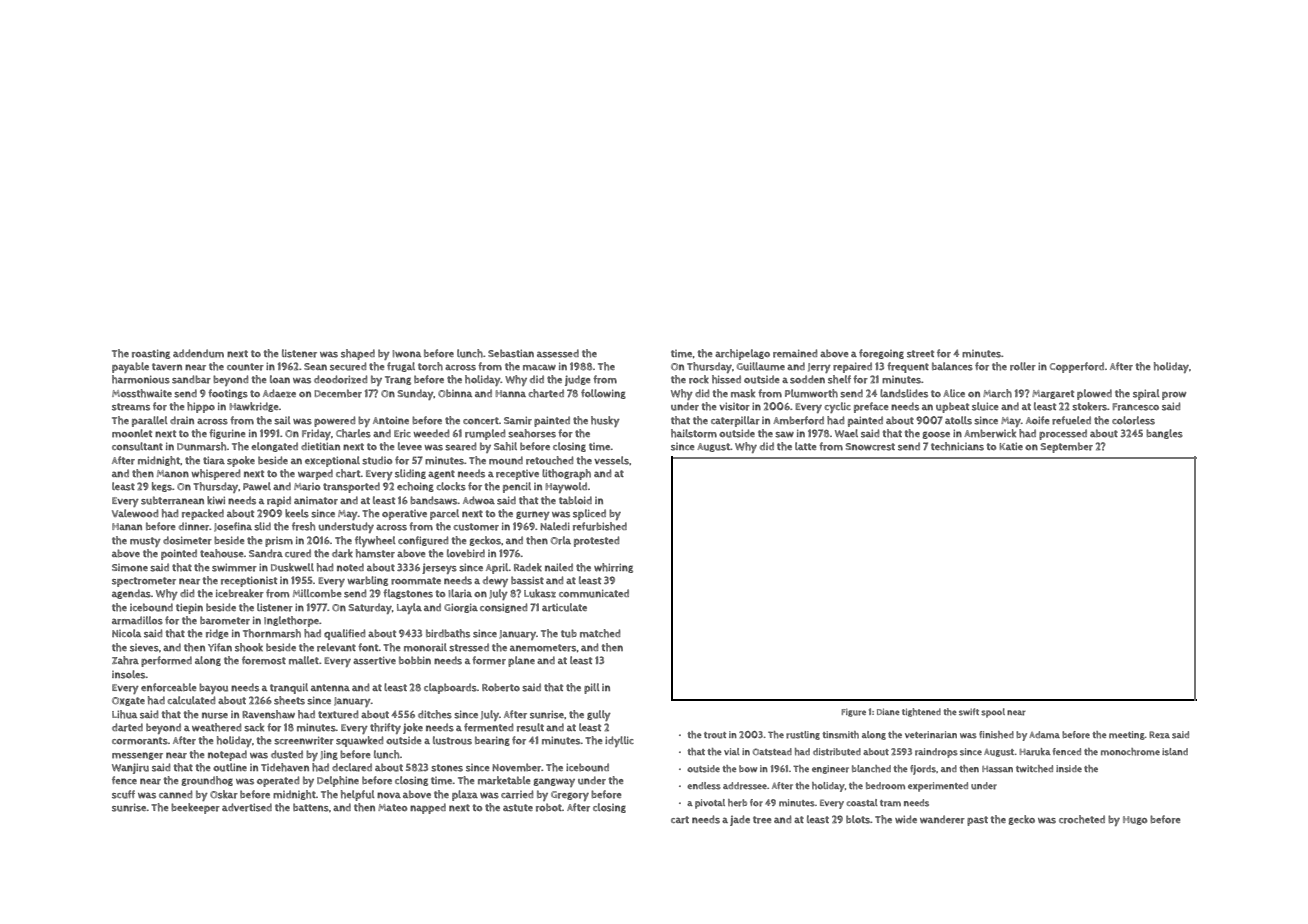 This screenshot has height=924, width=1308. What do you see at coordinates (594, 593) in the screenshot?
I see `communicated` at bounding box center [594, 593].
